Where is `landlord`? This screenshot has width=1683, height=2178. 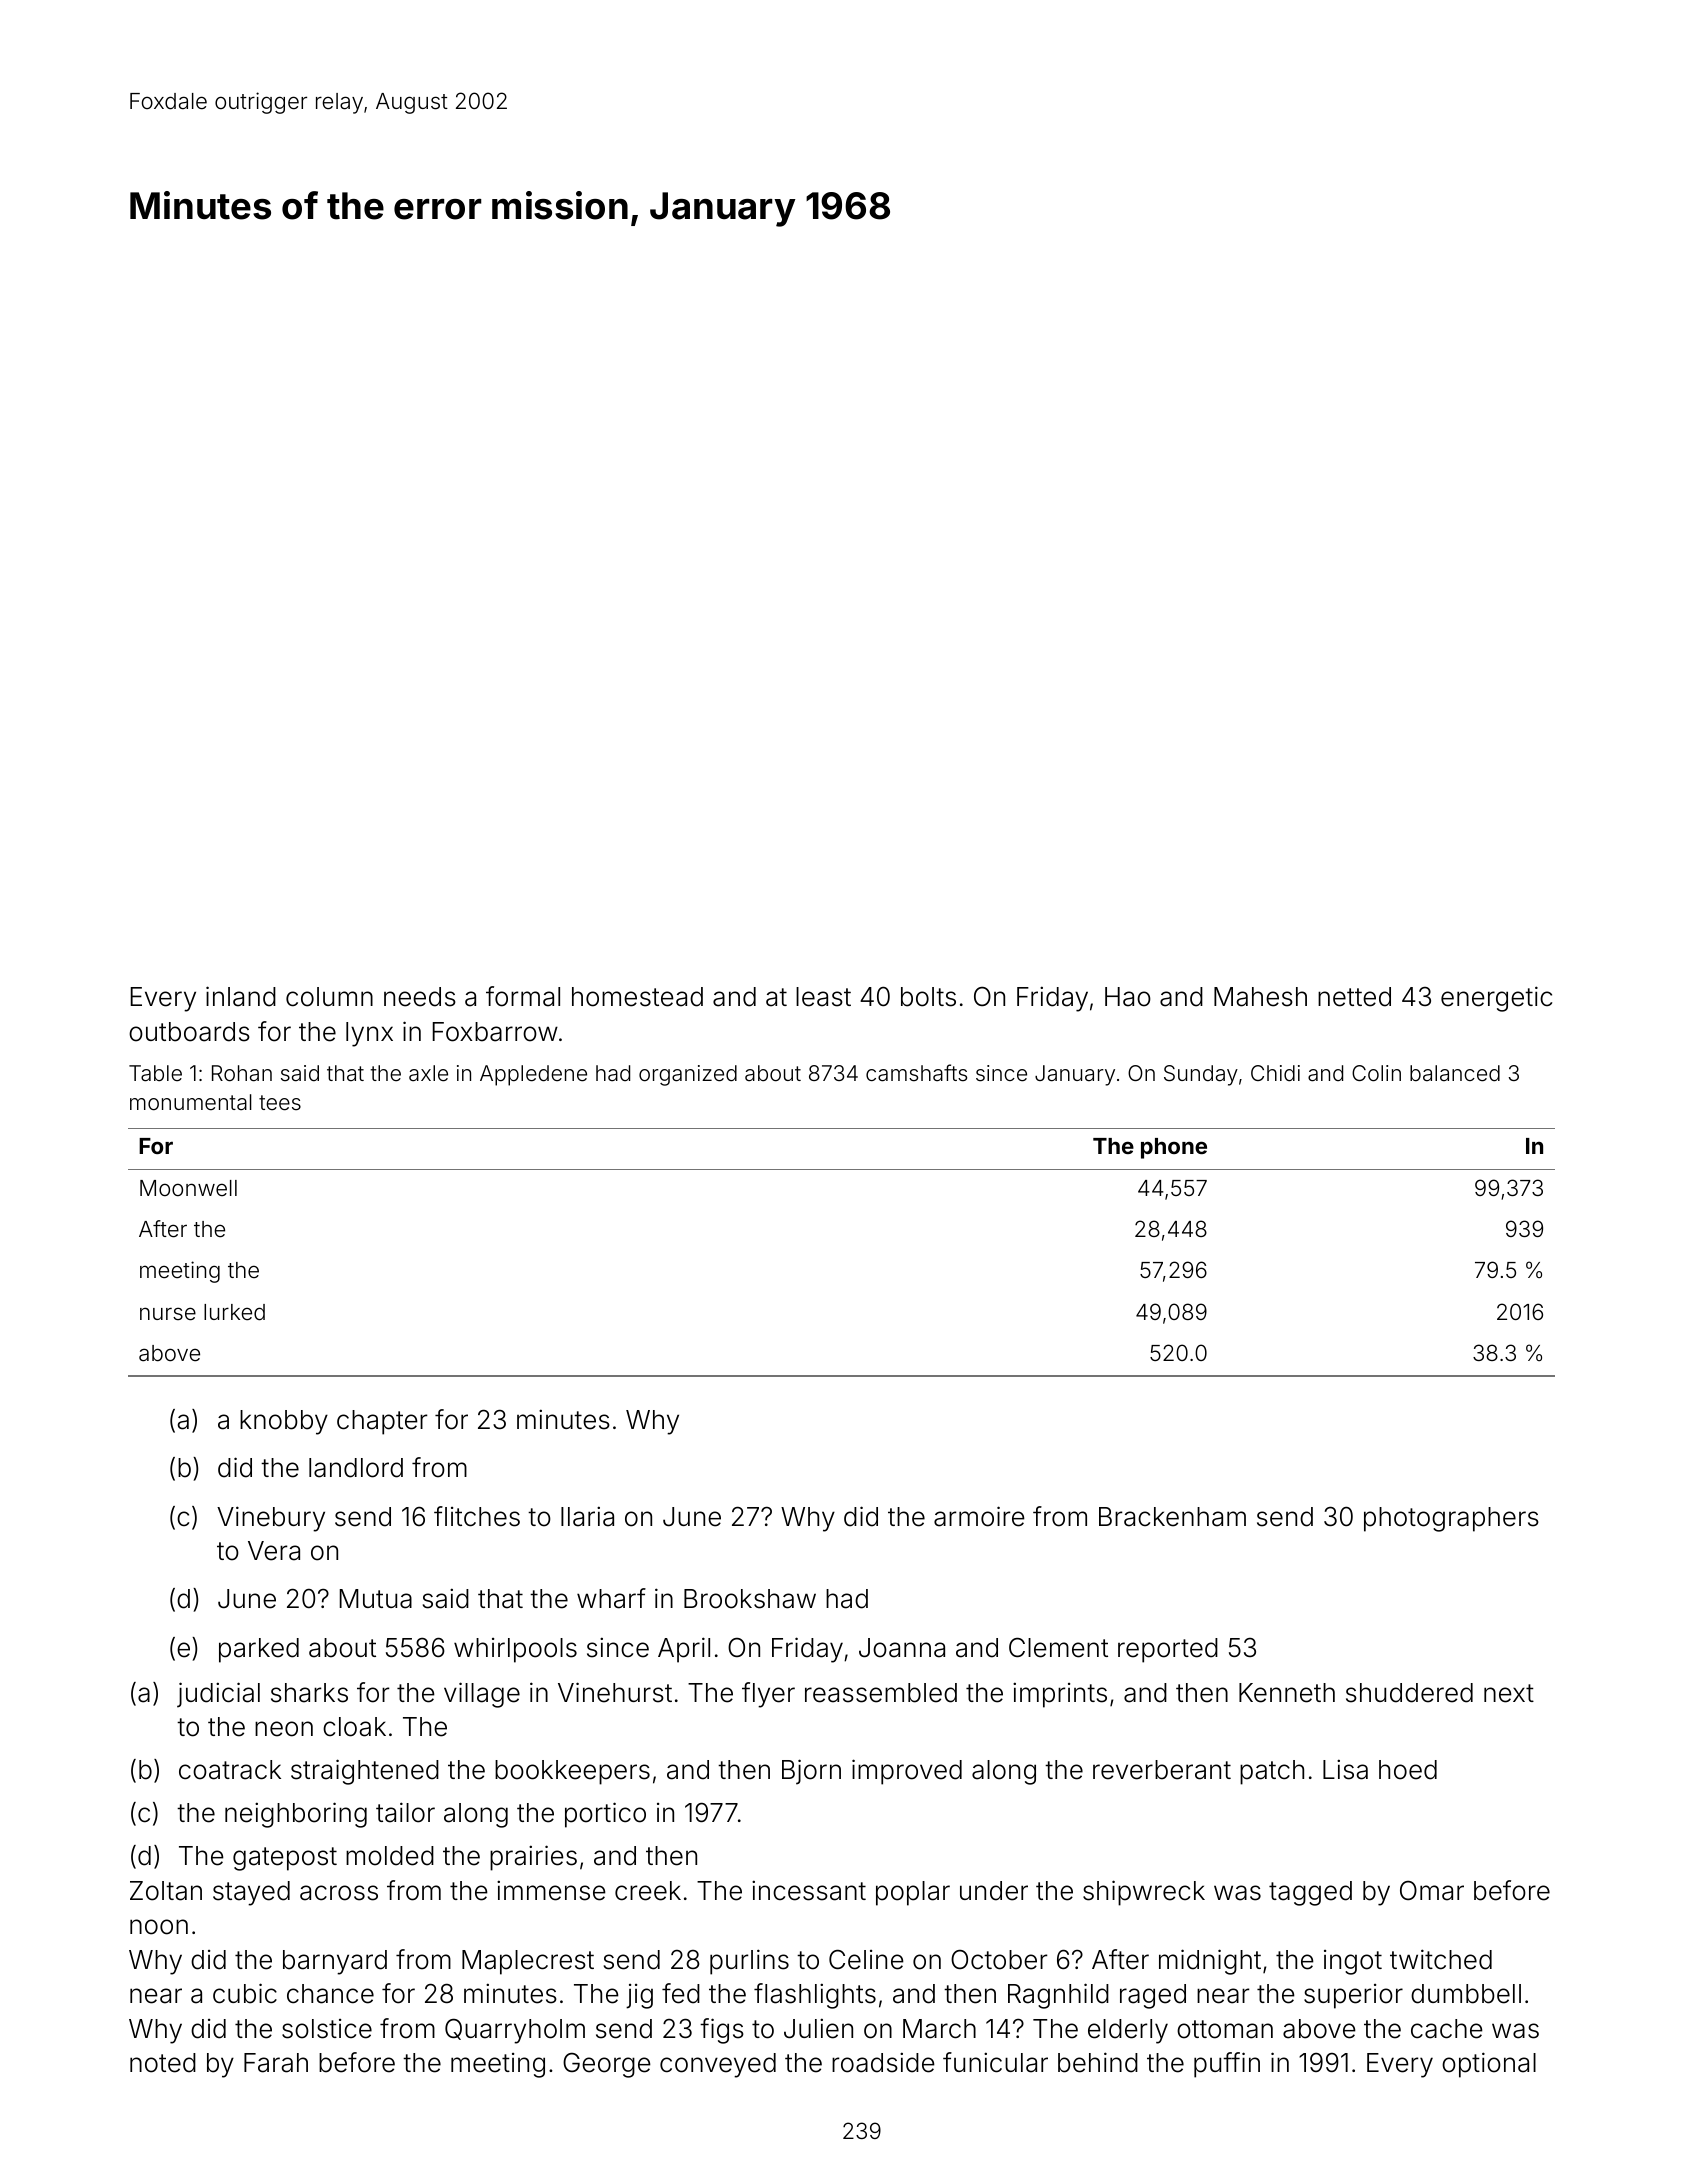
landlord is located at coordinates (356, 1468).
